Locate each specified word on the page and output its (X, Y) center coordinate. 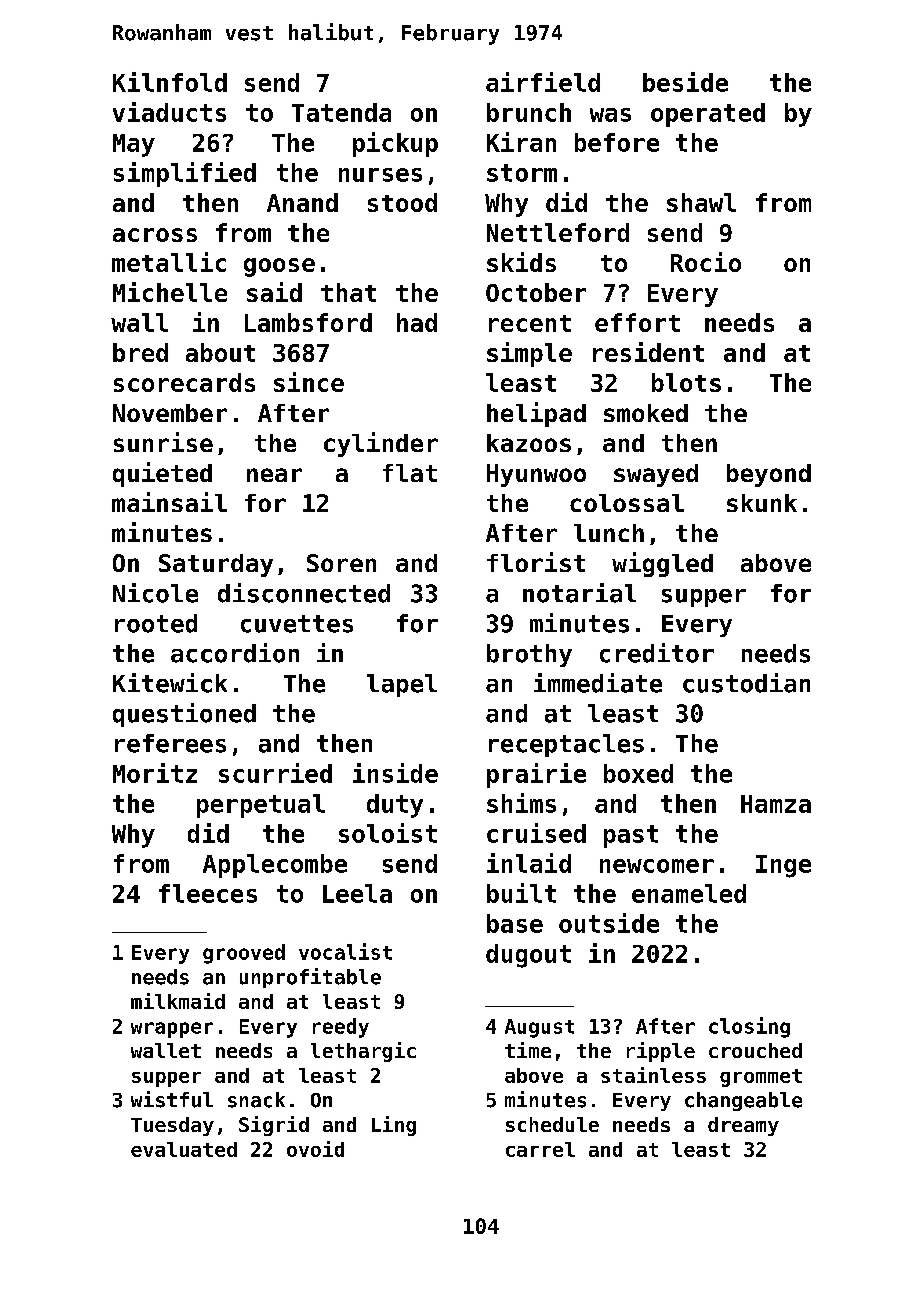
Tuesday (172, 1126)
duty (395, 806)
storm (522, 173)
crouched (755, 1050)
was (610, 115)
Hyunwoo (536, 475)
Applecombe (275, 866)
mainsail (169, 502)
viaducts (169, 112)
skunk (762, 503)
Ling (394, 1126)
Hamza (776, 804)
